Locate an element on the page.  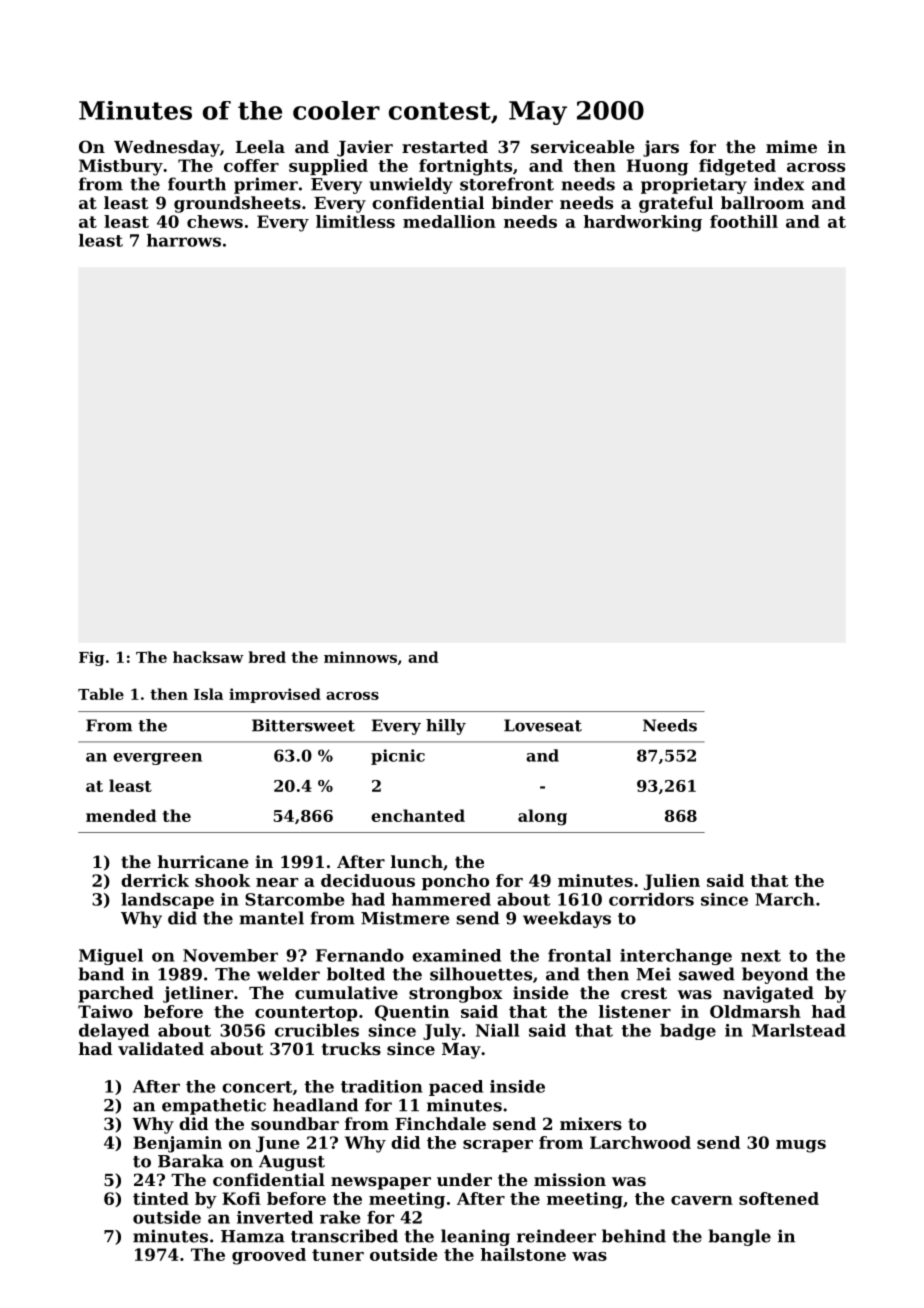
Wednesday is located at coordinates (167, 148).
